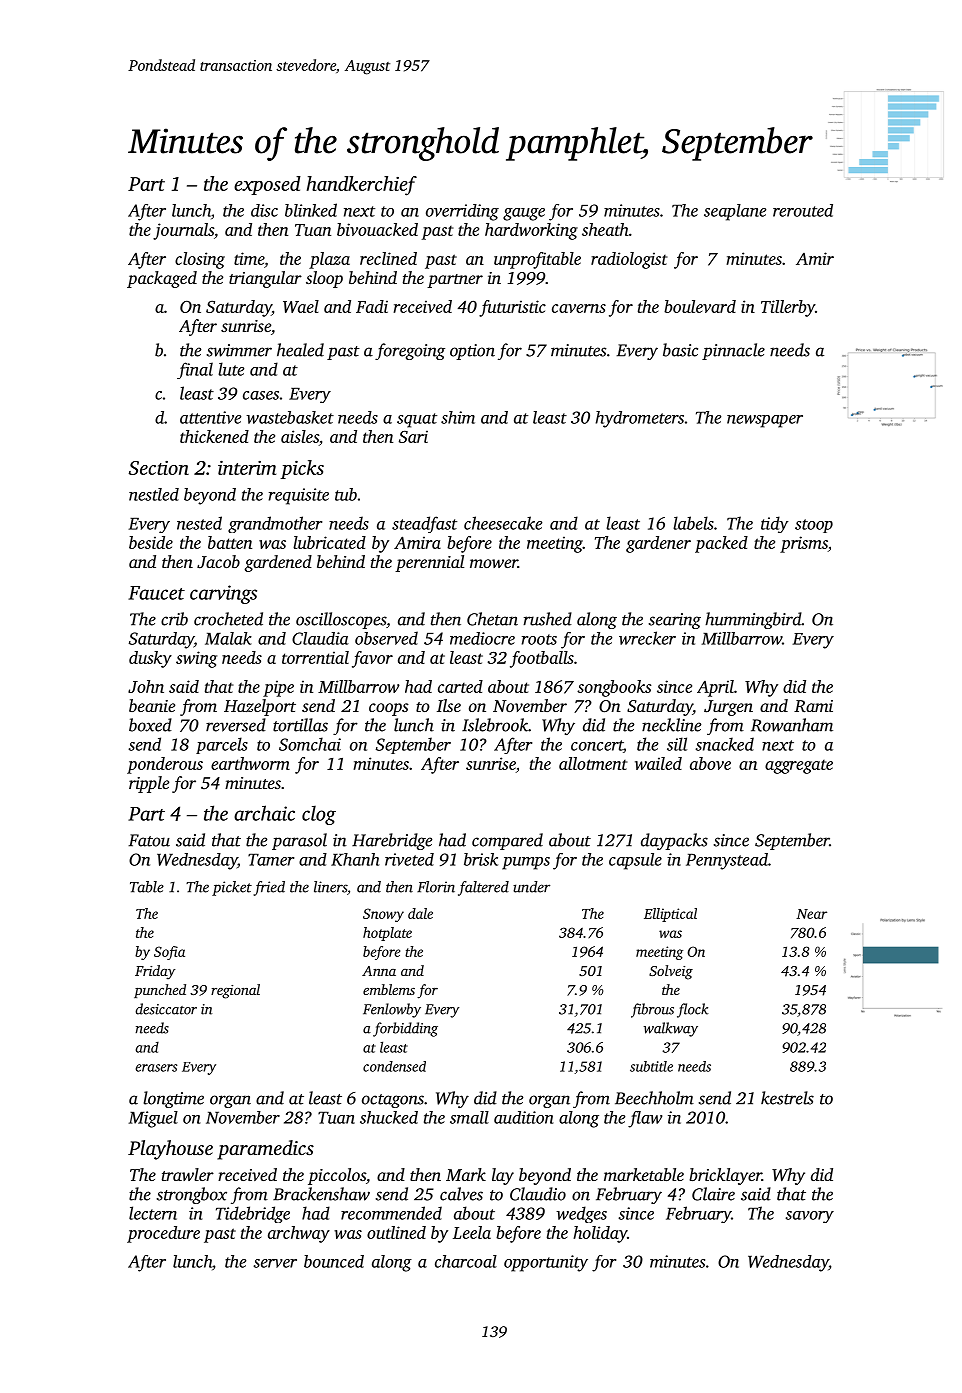 This document has height=1393, width=962. Describe the element at coordinates (526, 863) in the document. I see `pumps` at that location.
